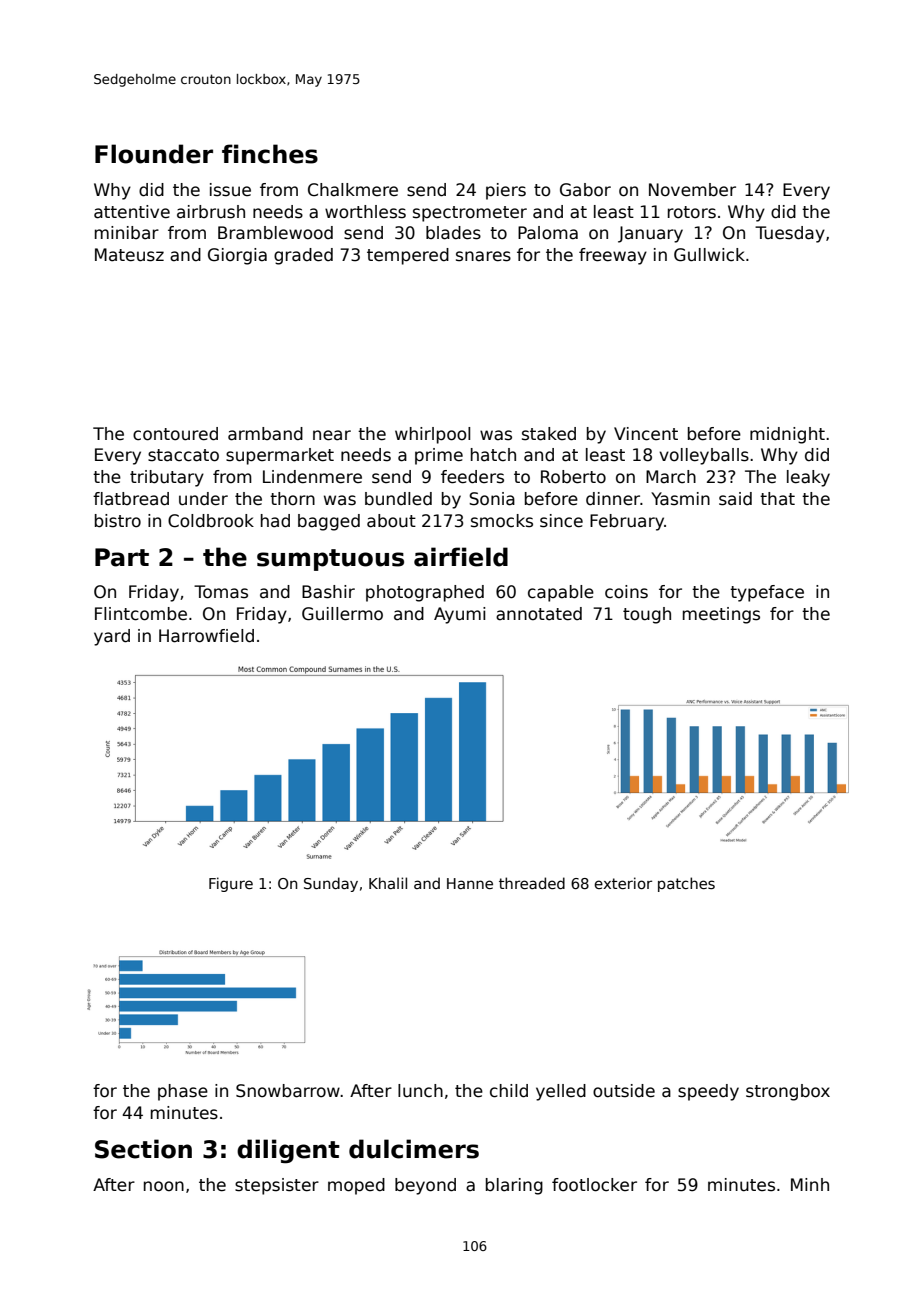 This screenshot has height=1311, width=924. I want to click on Guillermo, so click(342, 614).
